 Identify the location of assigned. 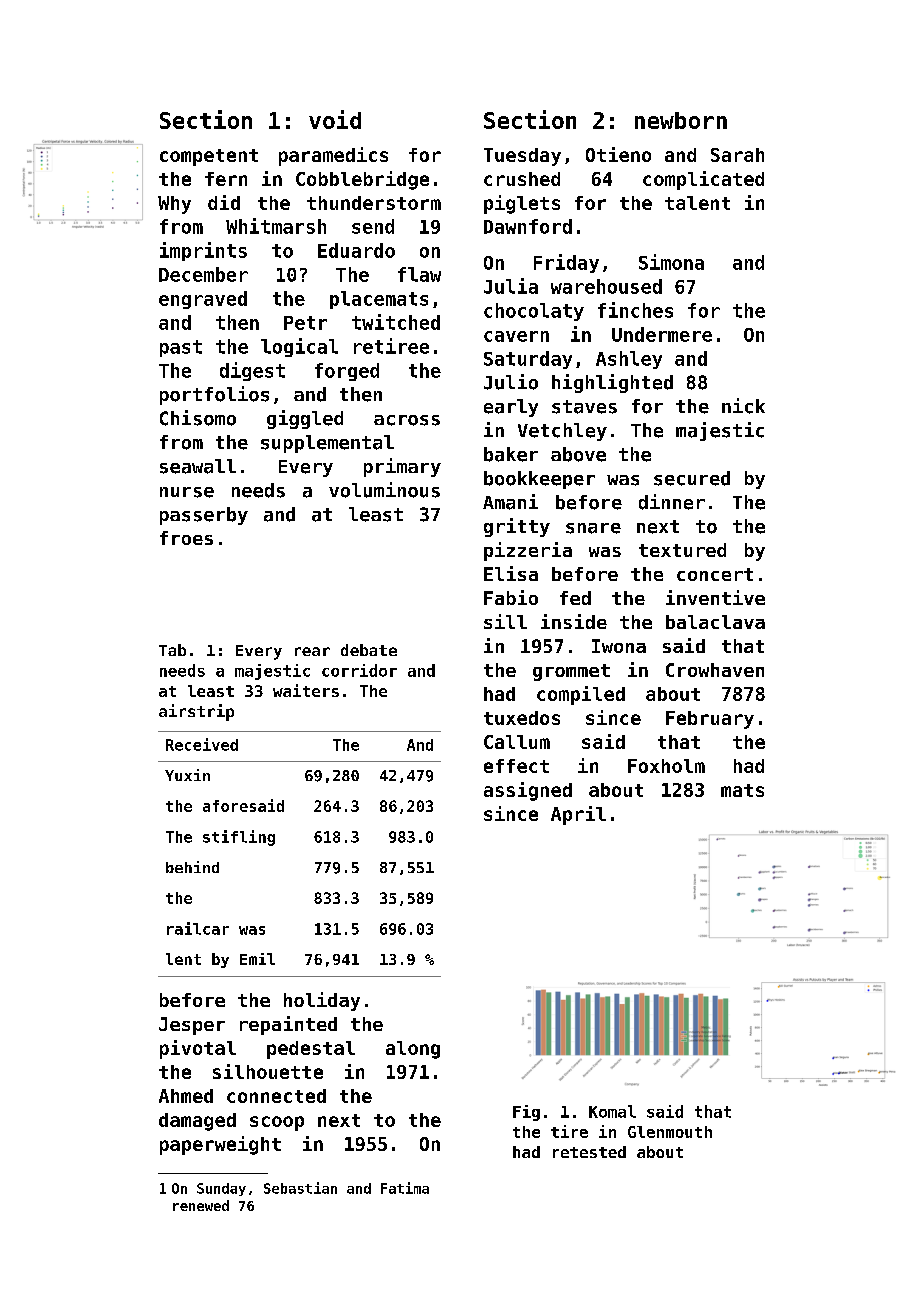
(528, 791).
